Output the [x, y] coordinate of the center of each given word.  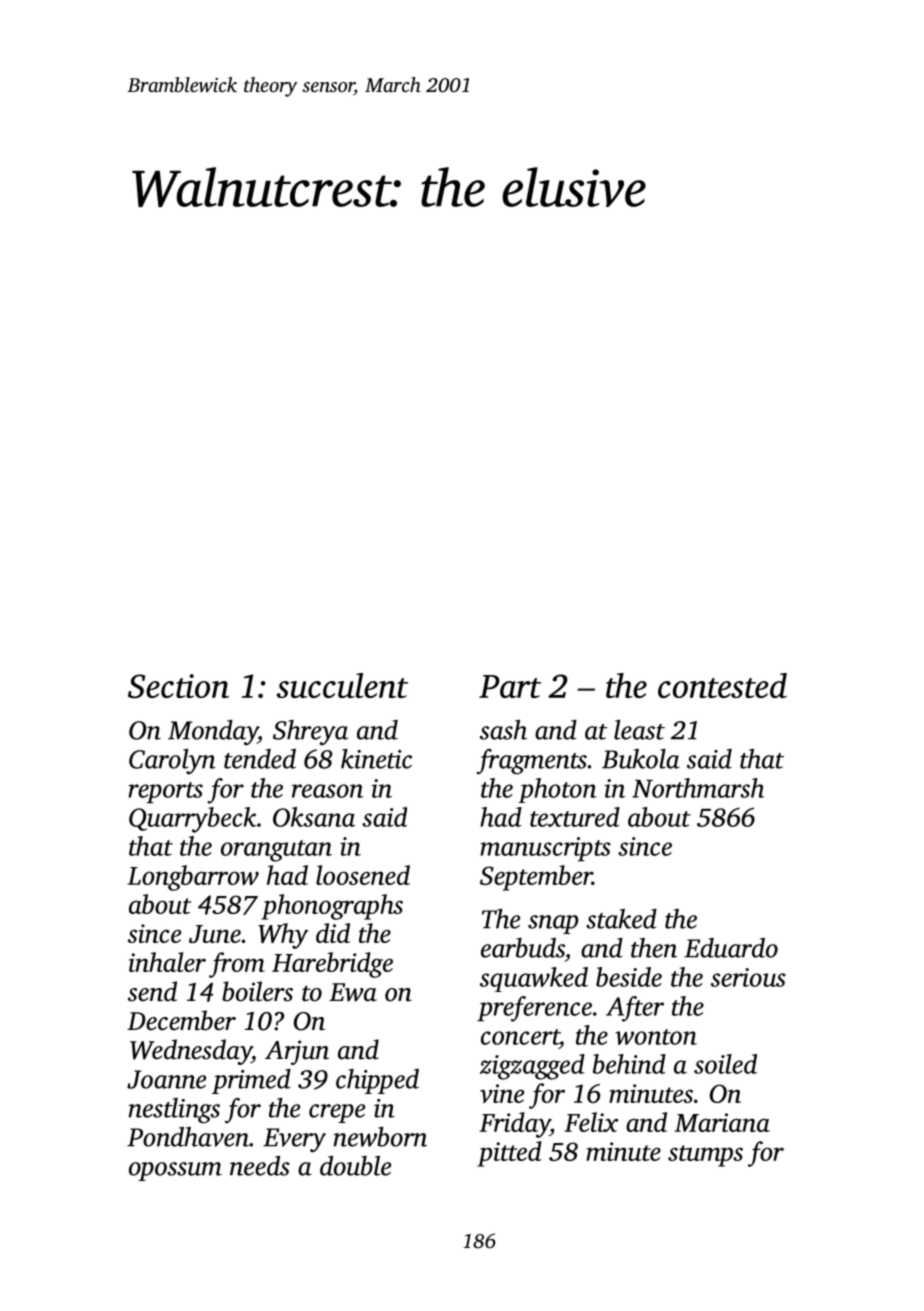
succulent [342, 685]
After [635, 1009]
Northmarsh [698, 788]
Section [178, 686]
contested [722, 685]
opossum [175, 1171]
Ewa [353, 992]
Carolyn [172, 762]
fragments [531, 762]
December [181, 1020]
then [654, 948]
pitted [509, 1154]
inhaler [167, 962]
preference [534, 1009]
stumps [705, 1156]
